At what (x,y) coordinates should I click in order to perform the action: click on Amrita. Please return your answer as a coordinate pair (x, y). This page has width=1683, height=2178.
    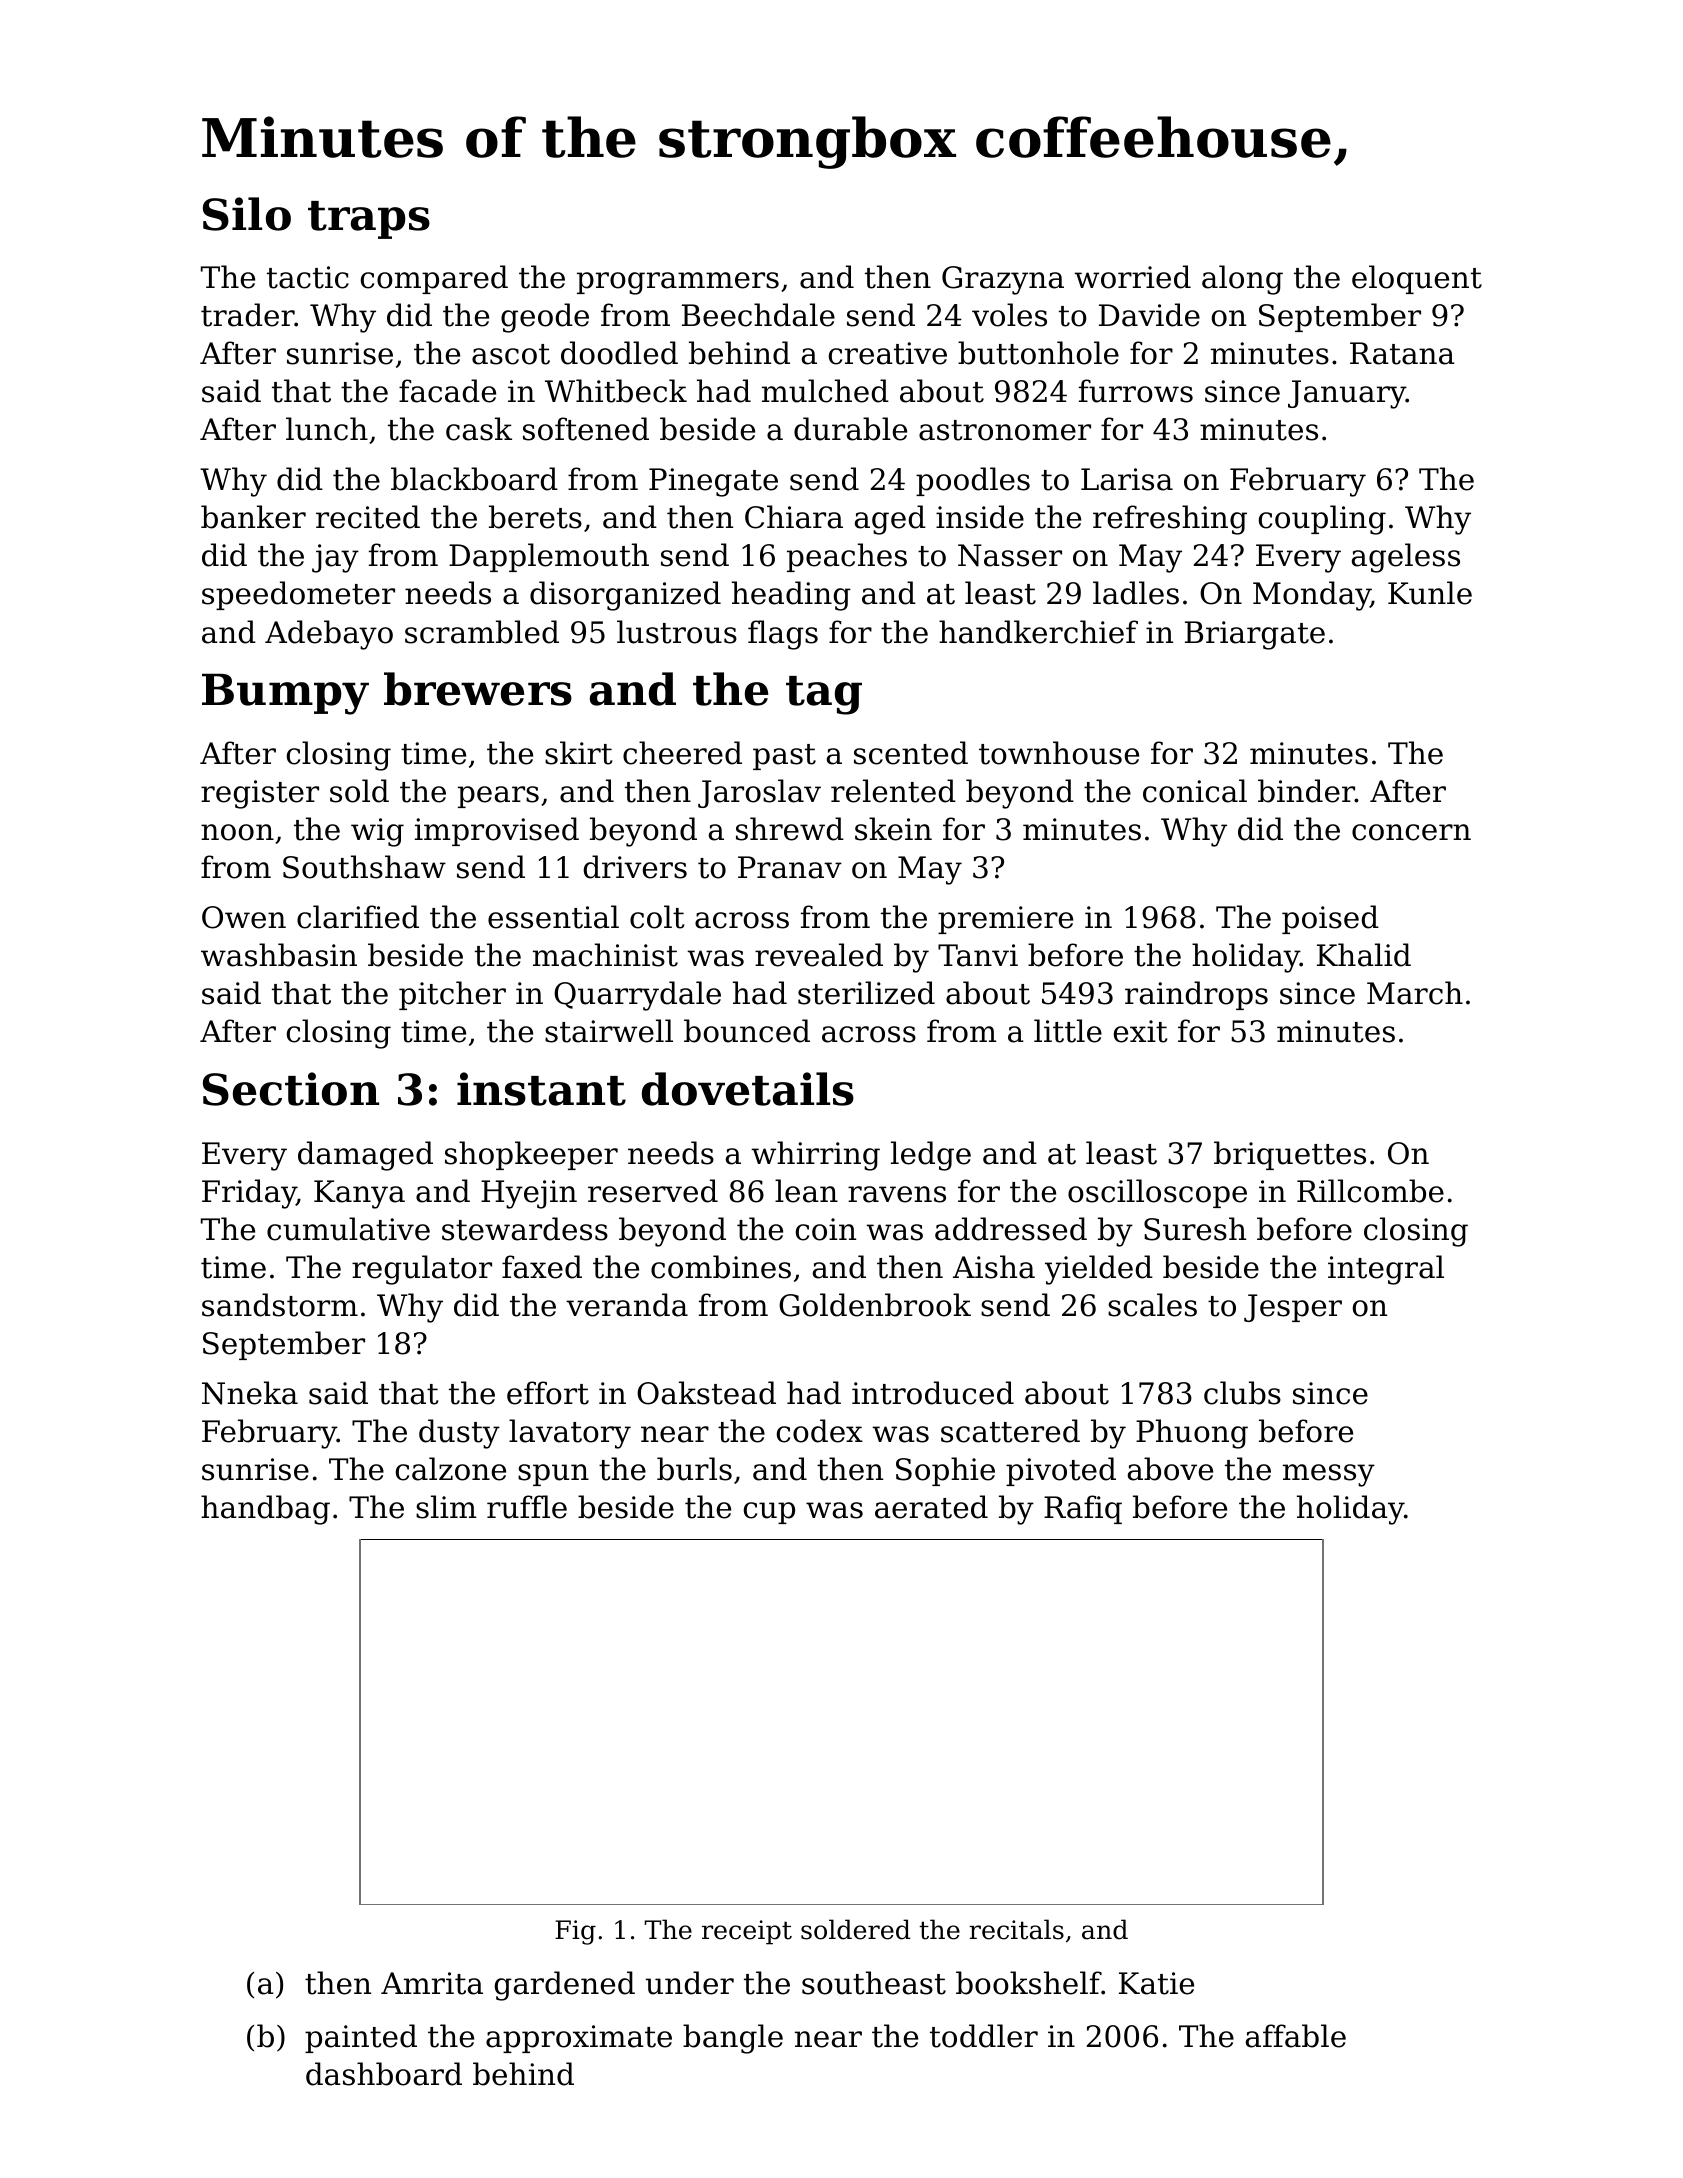
    Looking at the image, I should click on (432, 1983).
